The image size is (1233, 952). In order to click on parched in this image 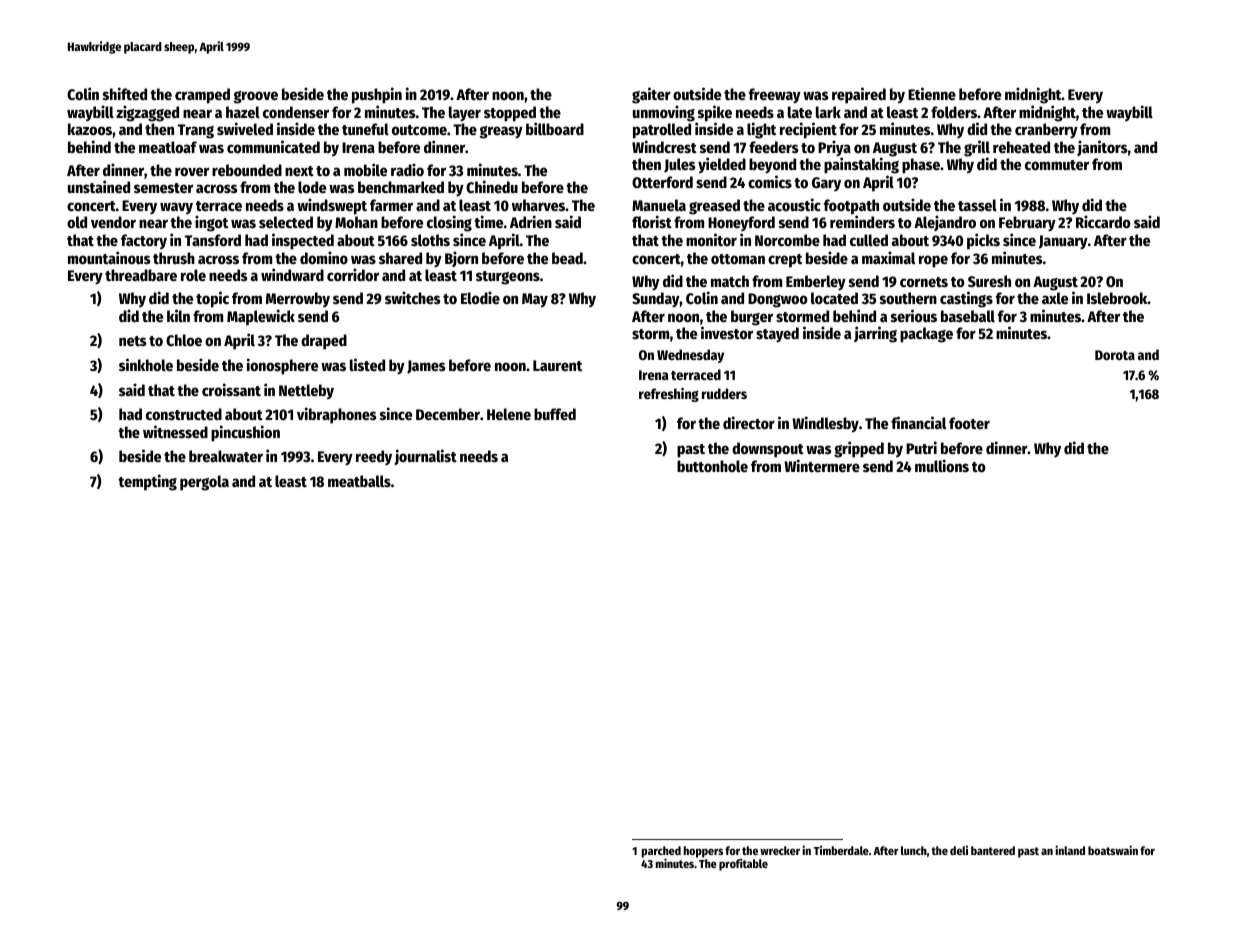, I will do `click(661, 852)`.
